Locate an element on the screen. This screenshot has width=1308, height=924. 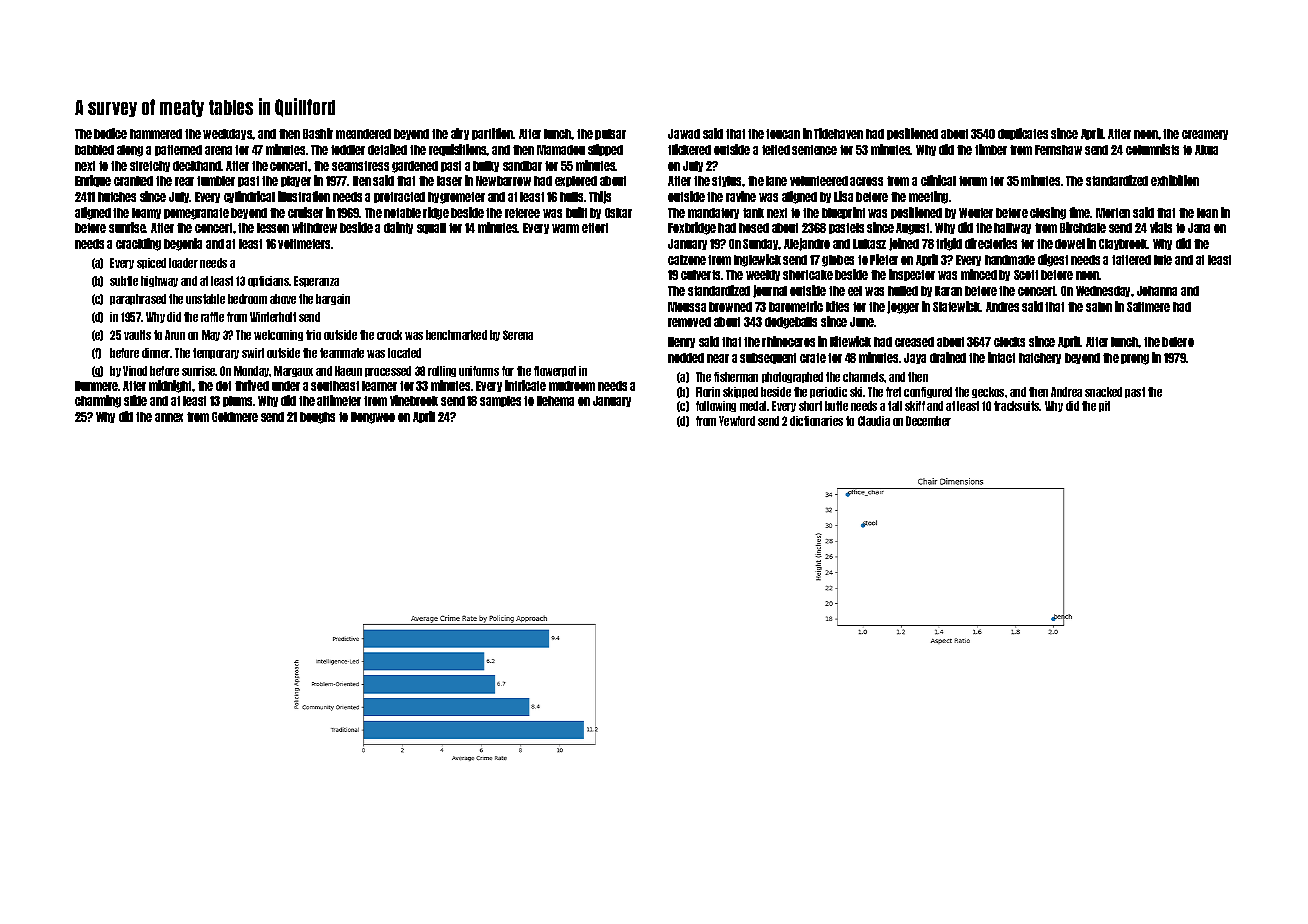
stylus is located at coordinates (727, 181).
